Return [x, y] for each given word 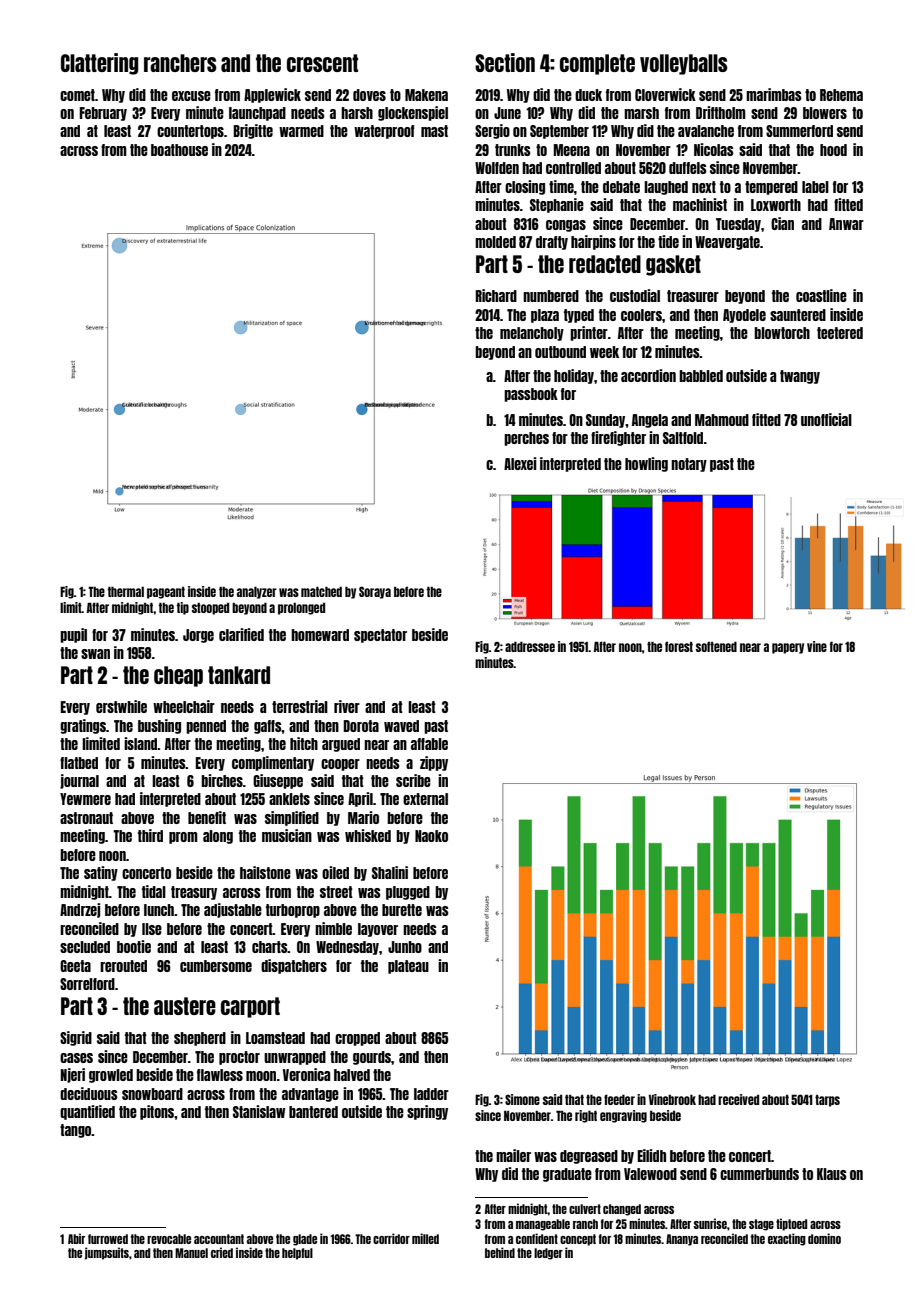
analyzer [257, 593]
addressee [530, 647]
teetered [840, 333]
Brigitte [253, 131]
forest [679, 646]
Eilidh [651, 1155]
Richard [496, 295]
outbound [560, 352]
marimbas [774, 94]
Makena [426, 95]
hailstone [265, 872]
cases [76, 1058]
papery [788, 648]
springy [427, 1112]
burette [402, 910]
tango [76, 1131]
